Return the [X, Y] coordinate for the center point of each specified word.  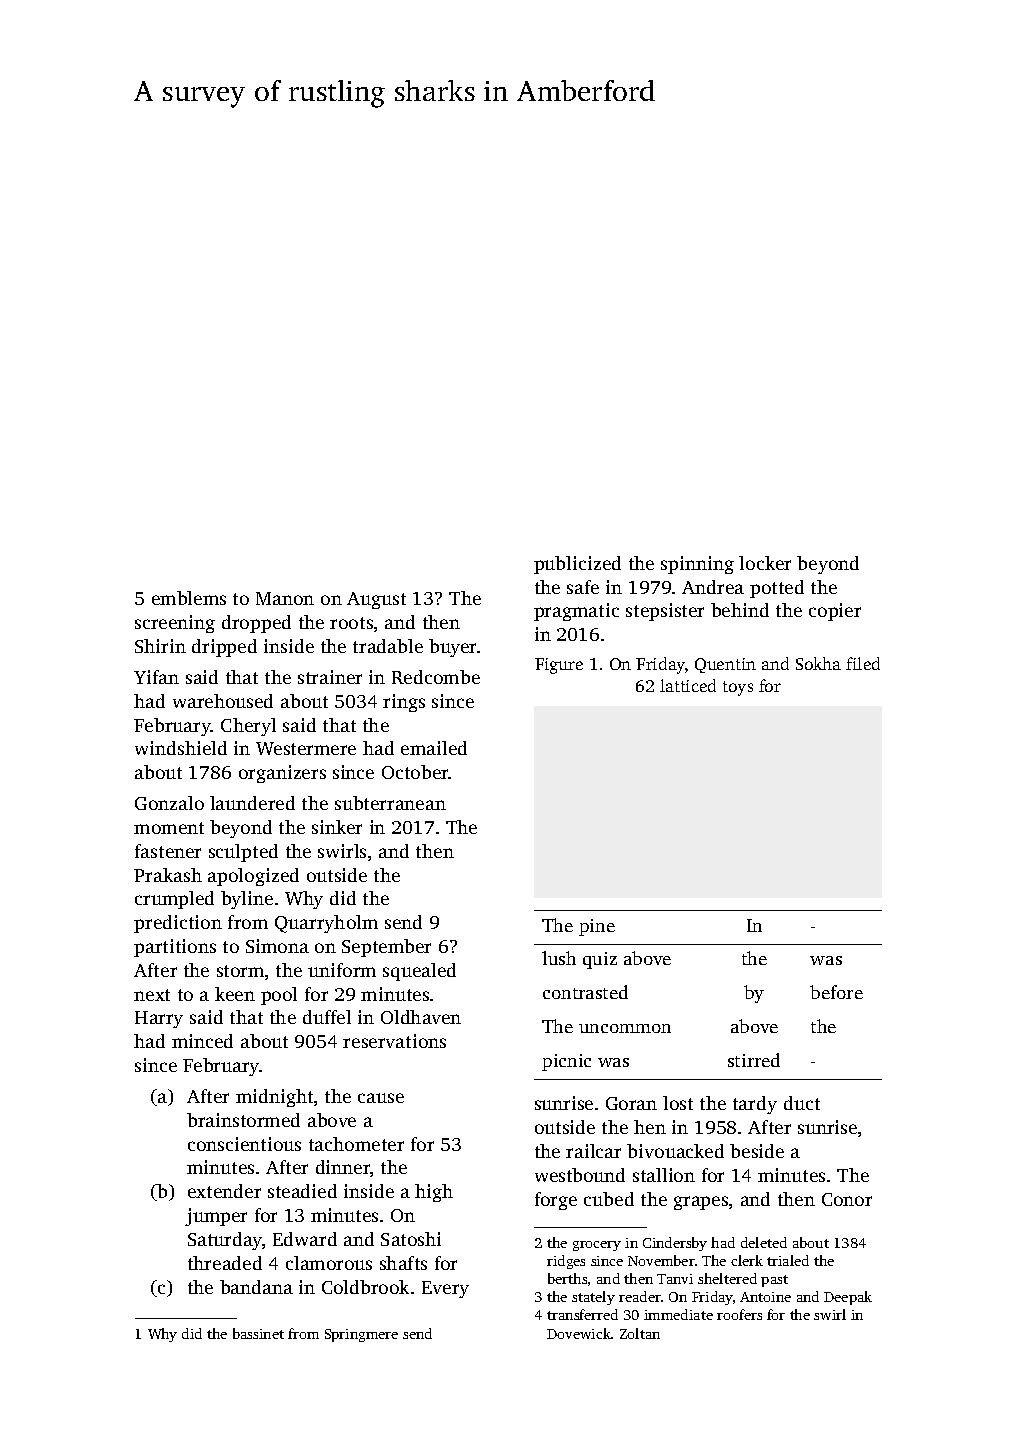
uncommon [625, 1028]
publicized [577, 565]
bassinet [258, 1333]
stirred [754, 1060]
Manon [285, 598]
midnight [274, 1098]
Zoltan [640, 1333]
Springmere [361, 1335]
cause [381, 1098]
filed [863, 663]
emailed [434, 748]
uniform [342, 970]
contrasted [585, 992]
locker [765, 563]
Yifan [156, 677]
